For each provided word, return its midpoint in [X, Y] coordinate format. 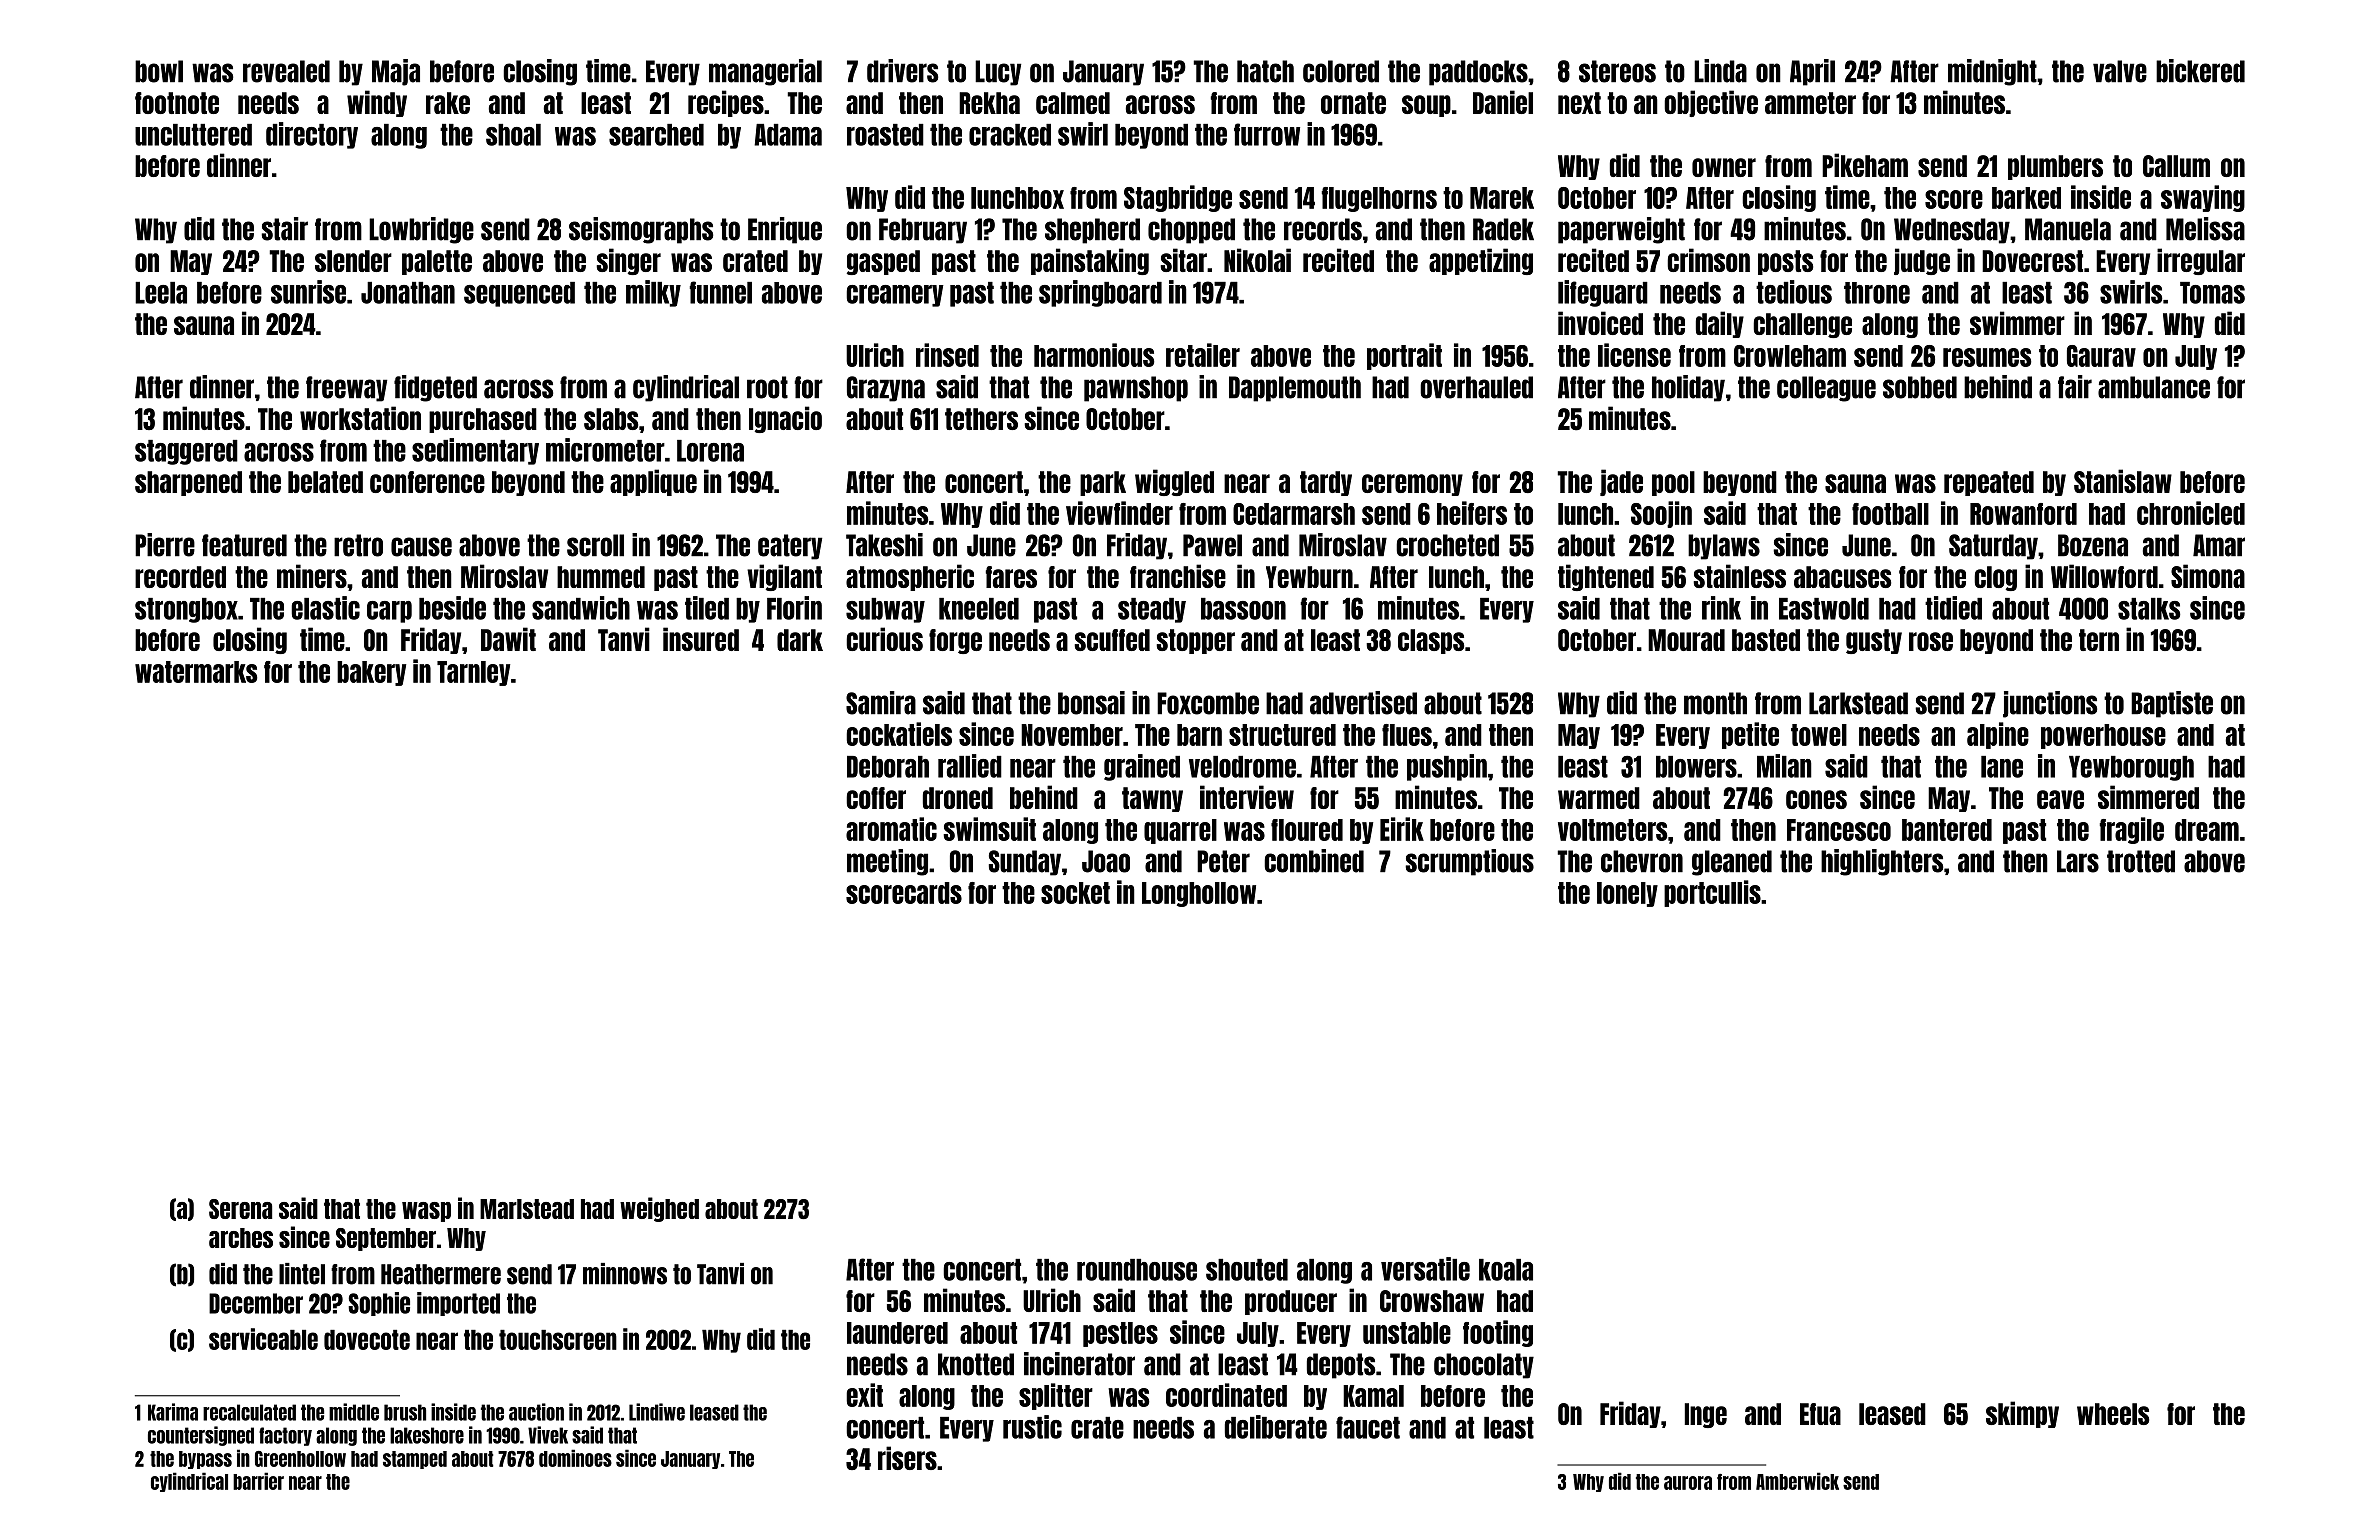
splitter [1056, 1396]
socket [1075, 893]
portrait [1404, 356]
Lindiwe [657, 1412]
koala [1506, 1270]
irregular [2201, 261]
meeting [887, 862]
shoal [513, 135]
